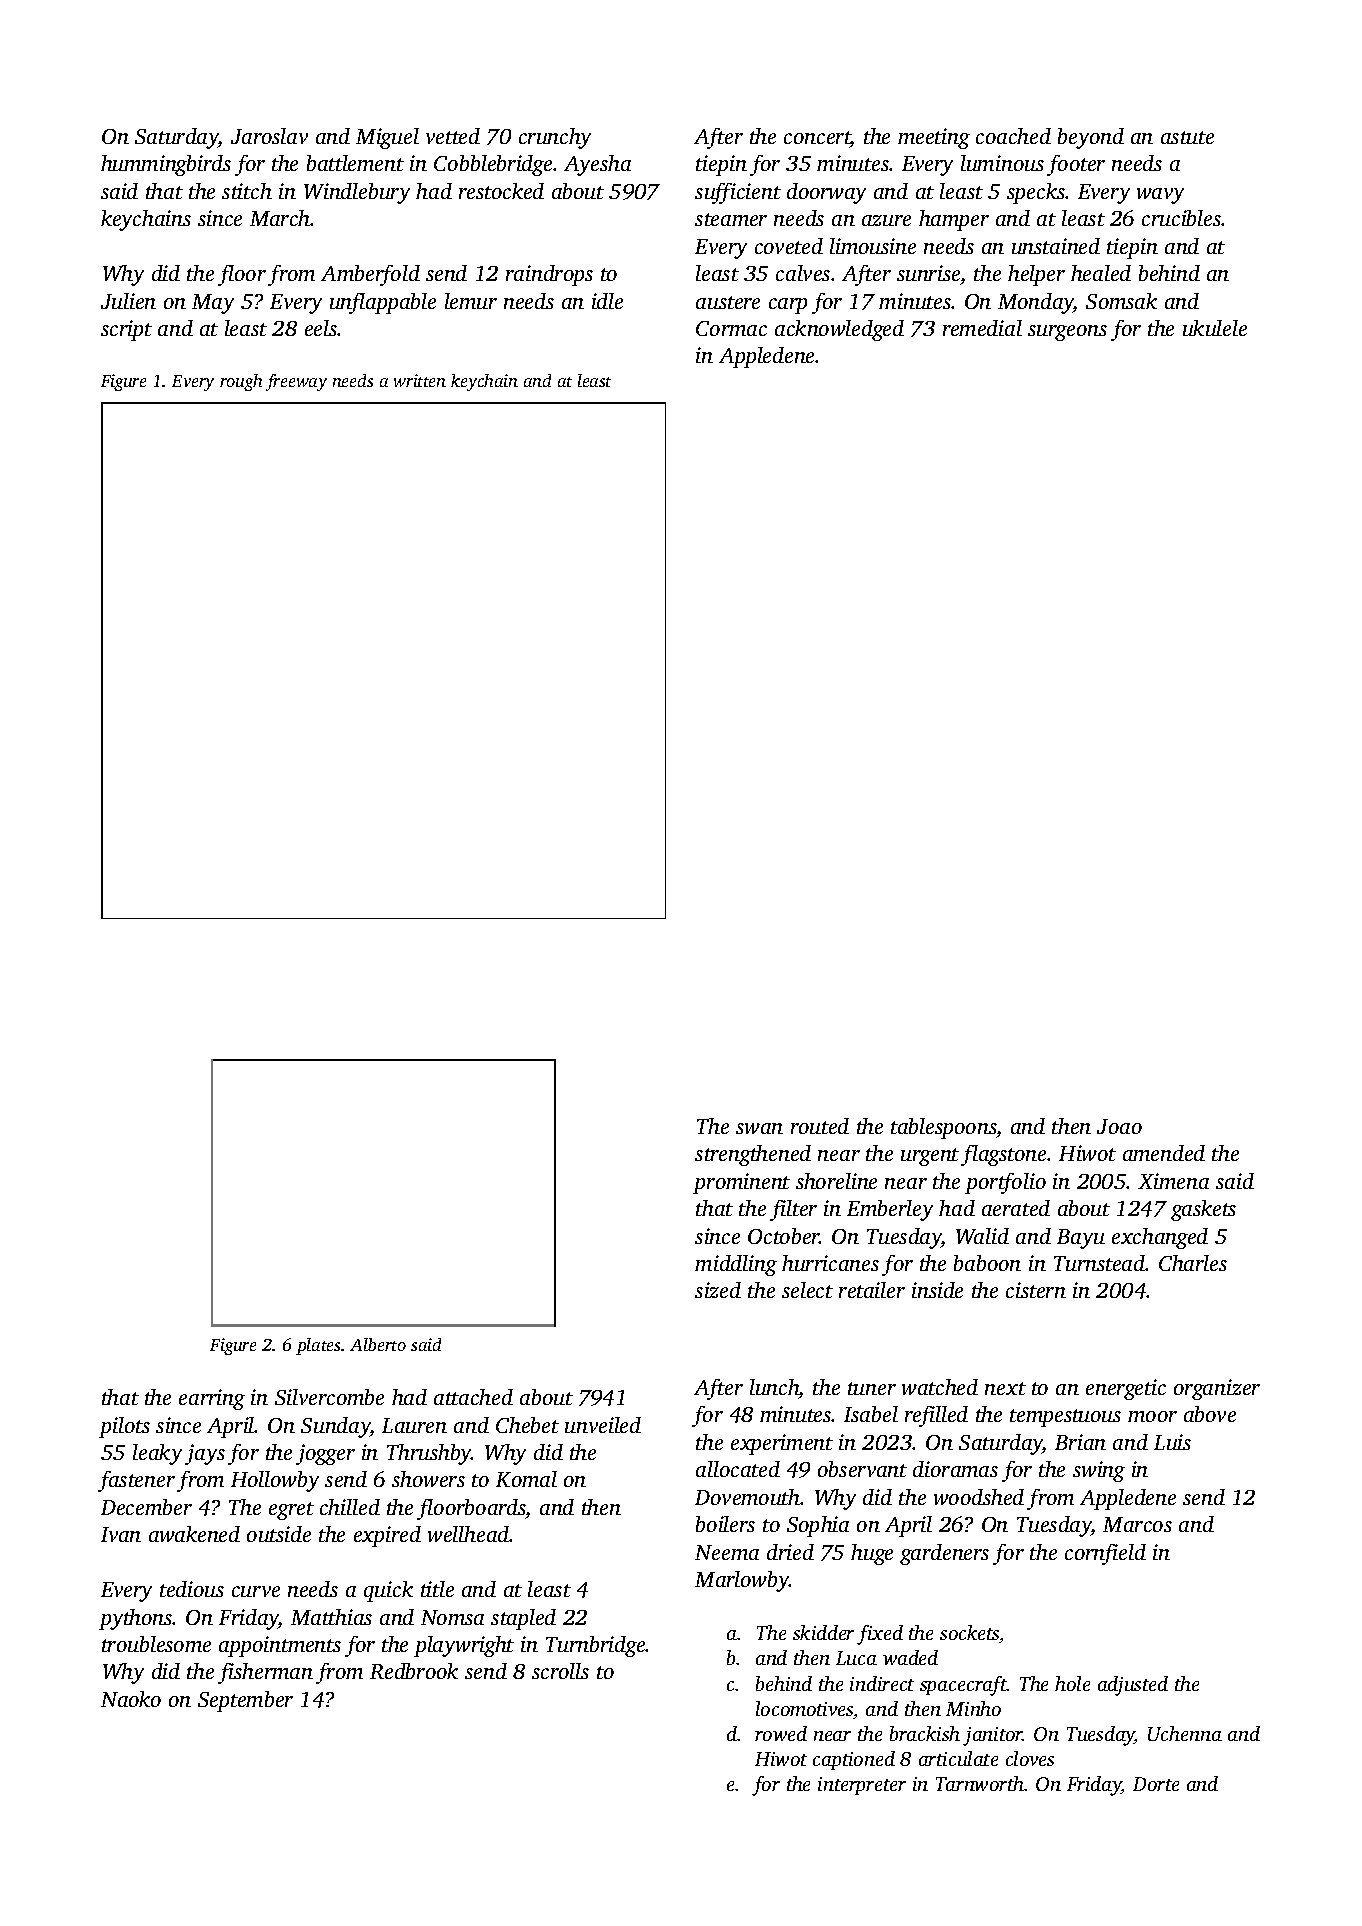 Image resolution: width=1362 pixels, height=1926 pixels. I want to click on prominent, so click(741, 1183).
